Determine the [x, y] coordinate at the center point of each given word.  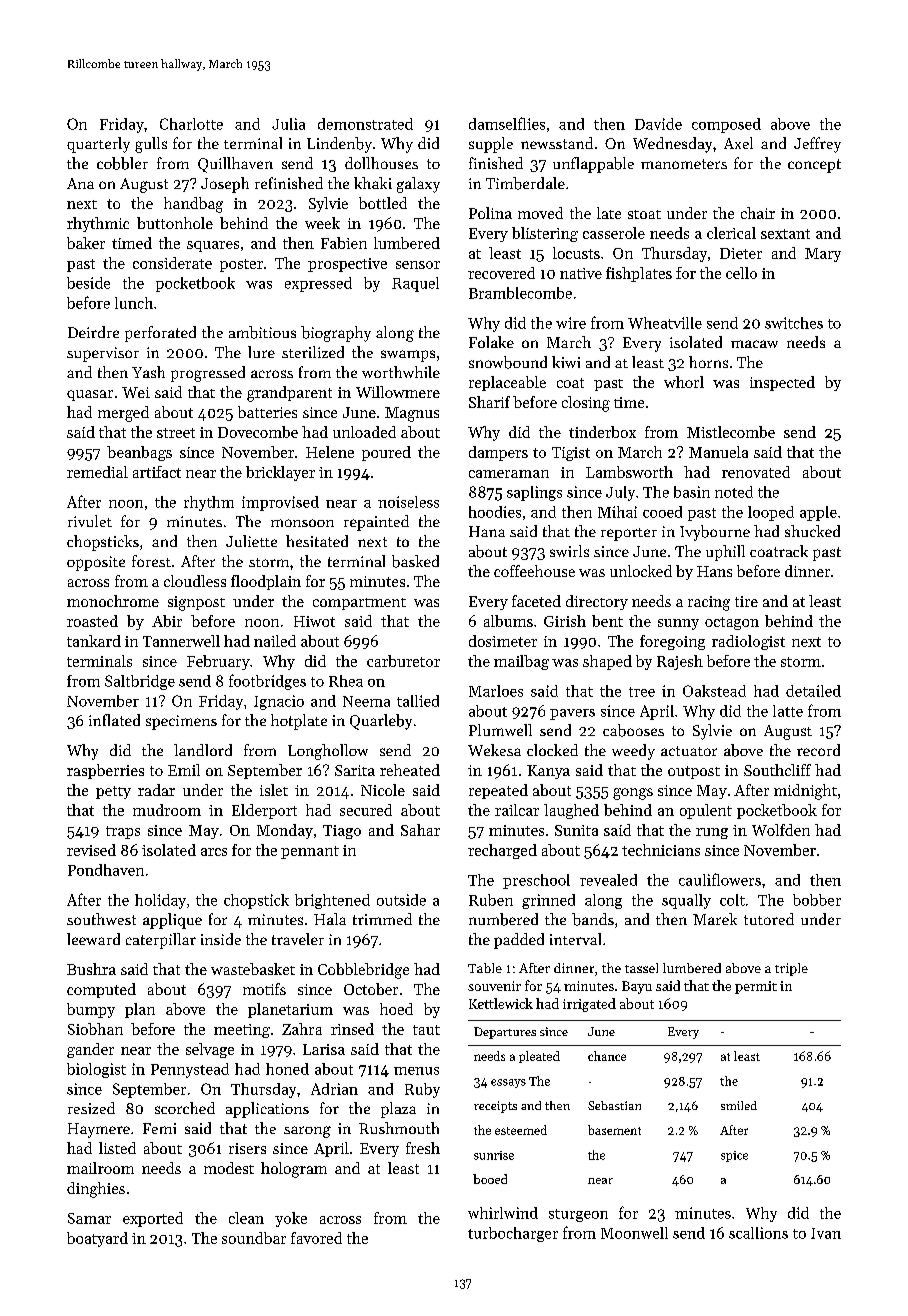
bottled [383, 203]
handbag [193, 205]
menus [416, 1071]
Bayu [637, 987]
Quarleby [381, 722]
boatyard [97, 1239]
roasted [92, 621]
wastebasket [253, 969]
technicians [661, 850]
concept [814, 166]
